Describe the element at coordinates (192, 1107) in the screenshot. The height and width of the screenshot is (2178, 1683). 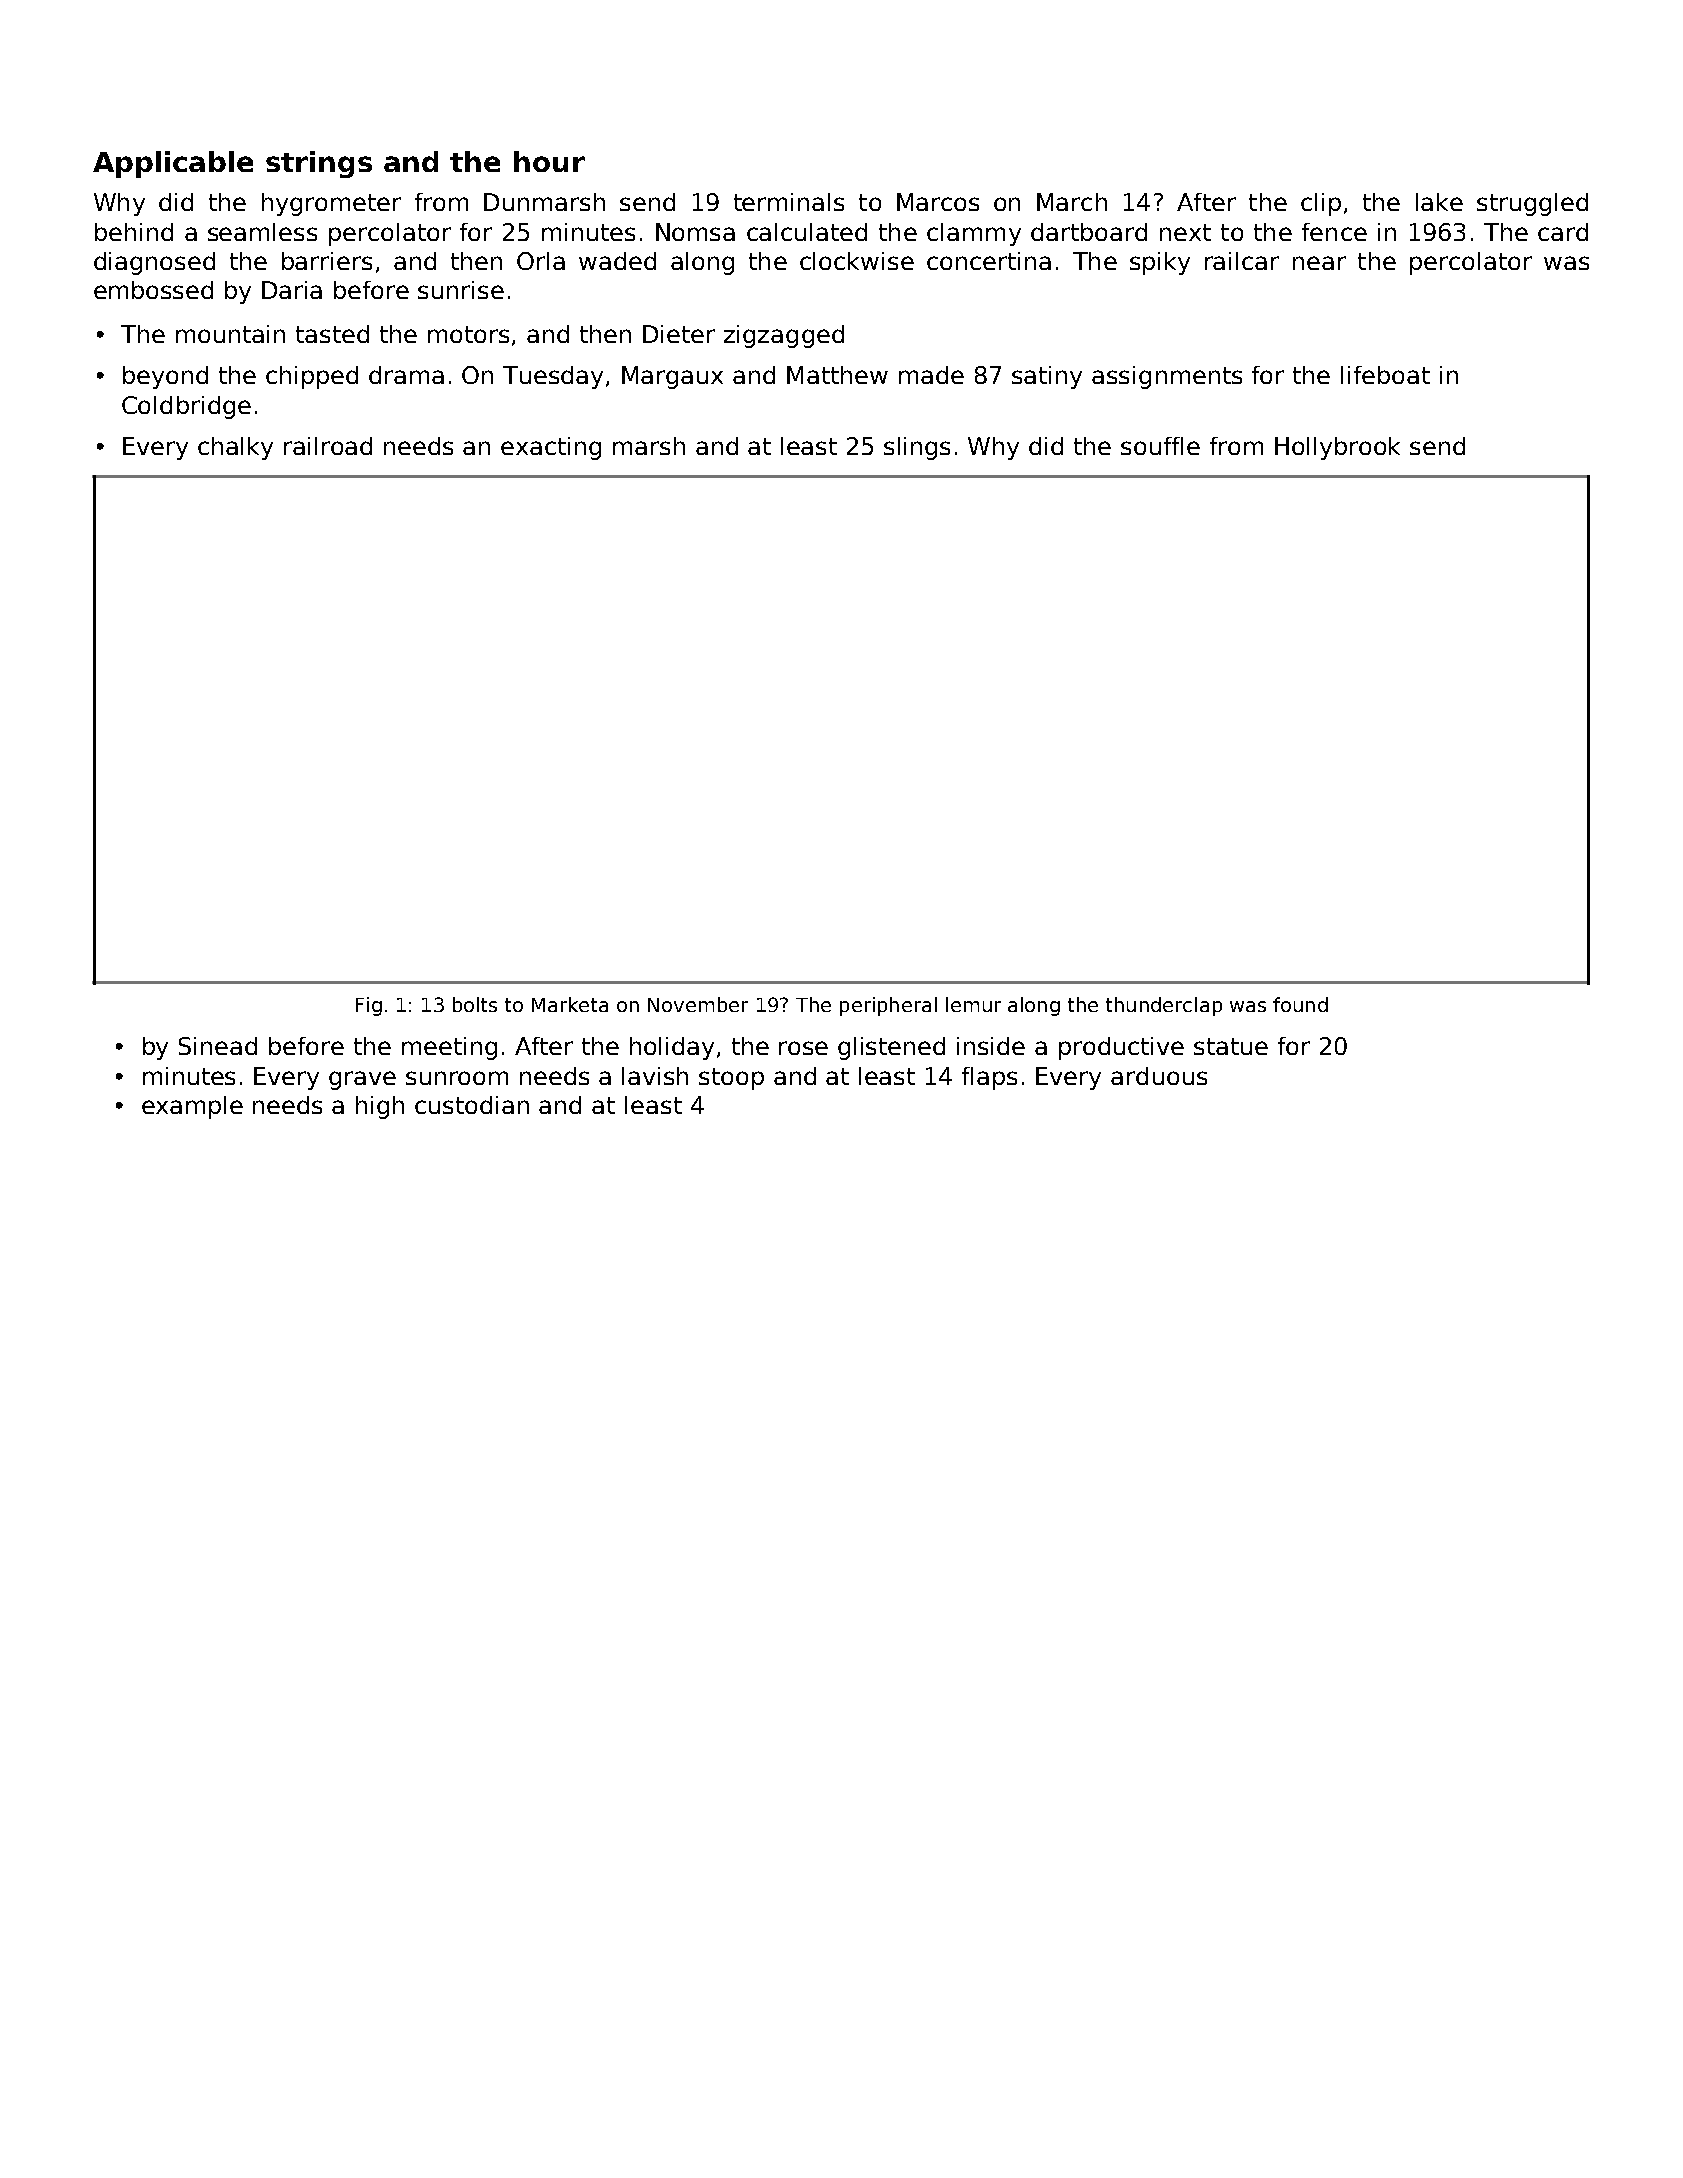
I see `example` at that location.
